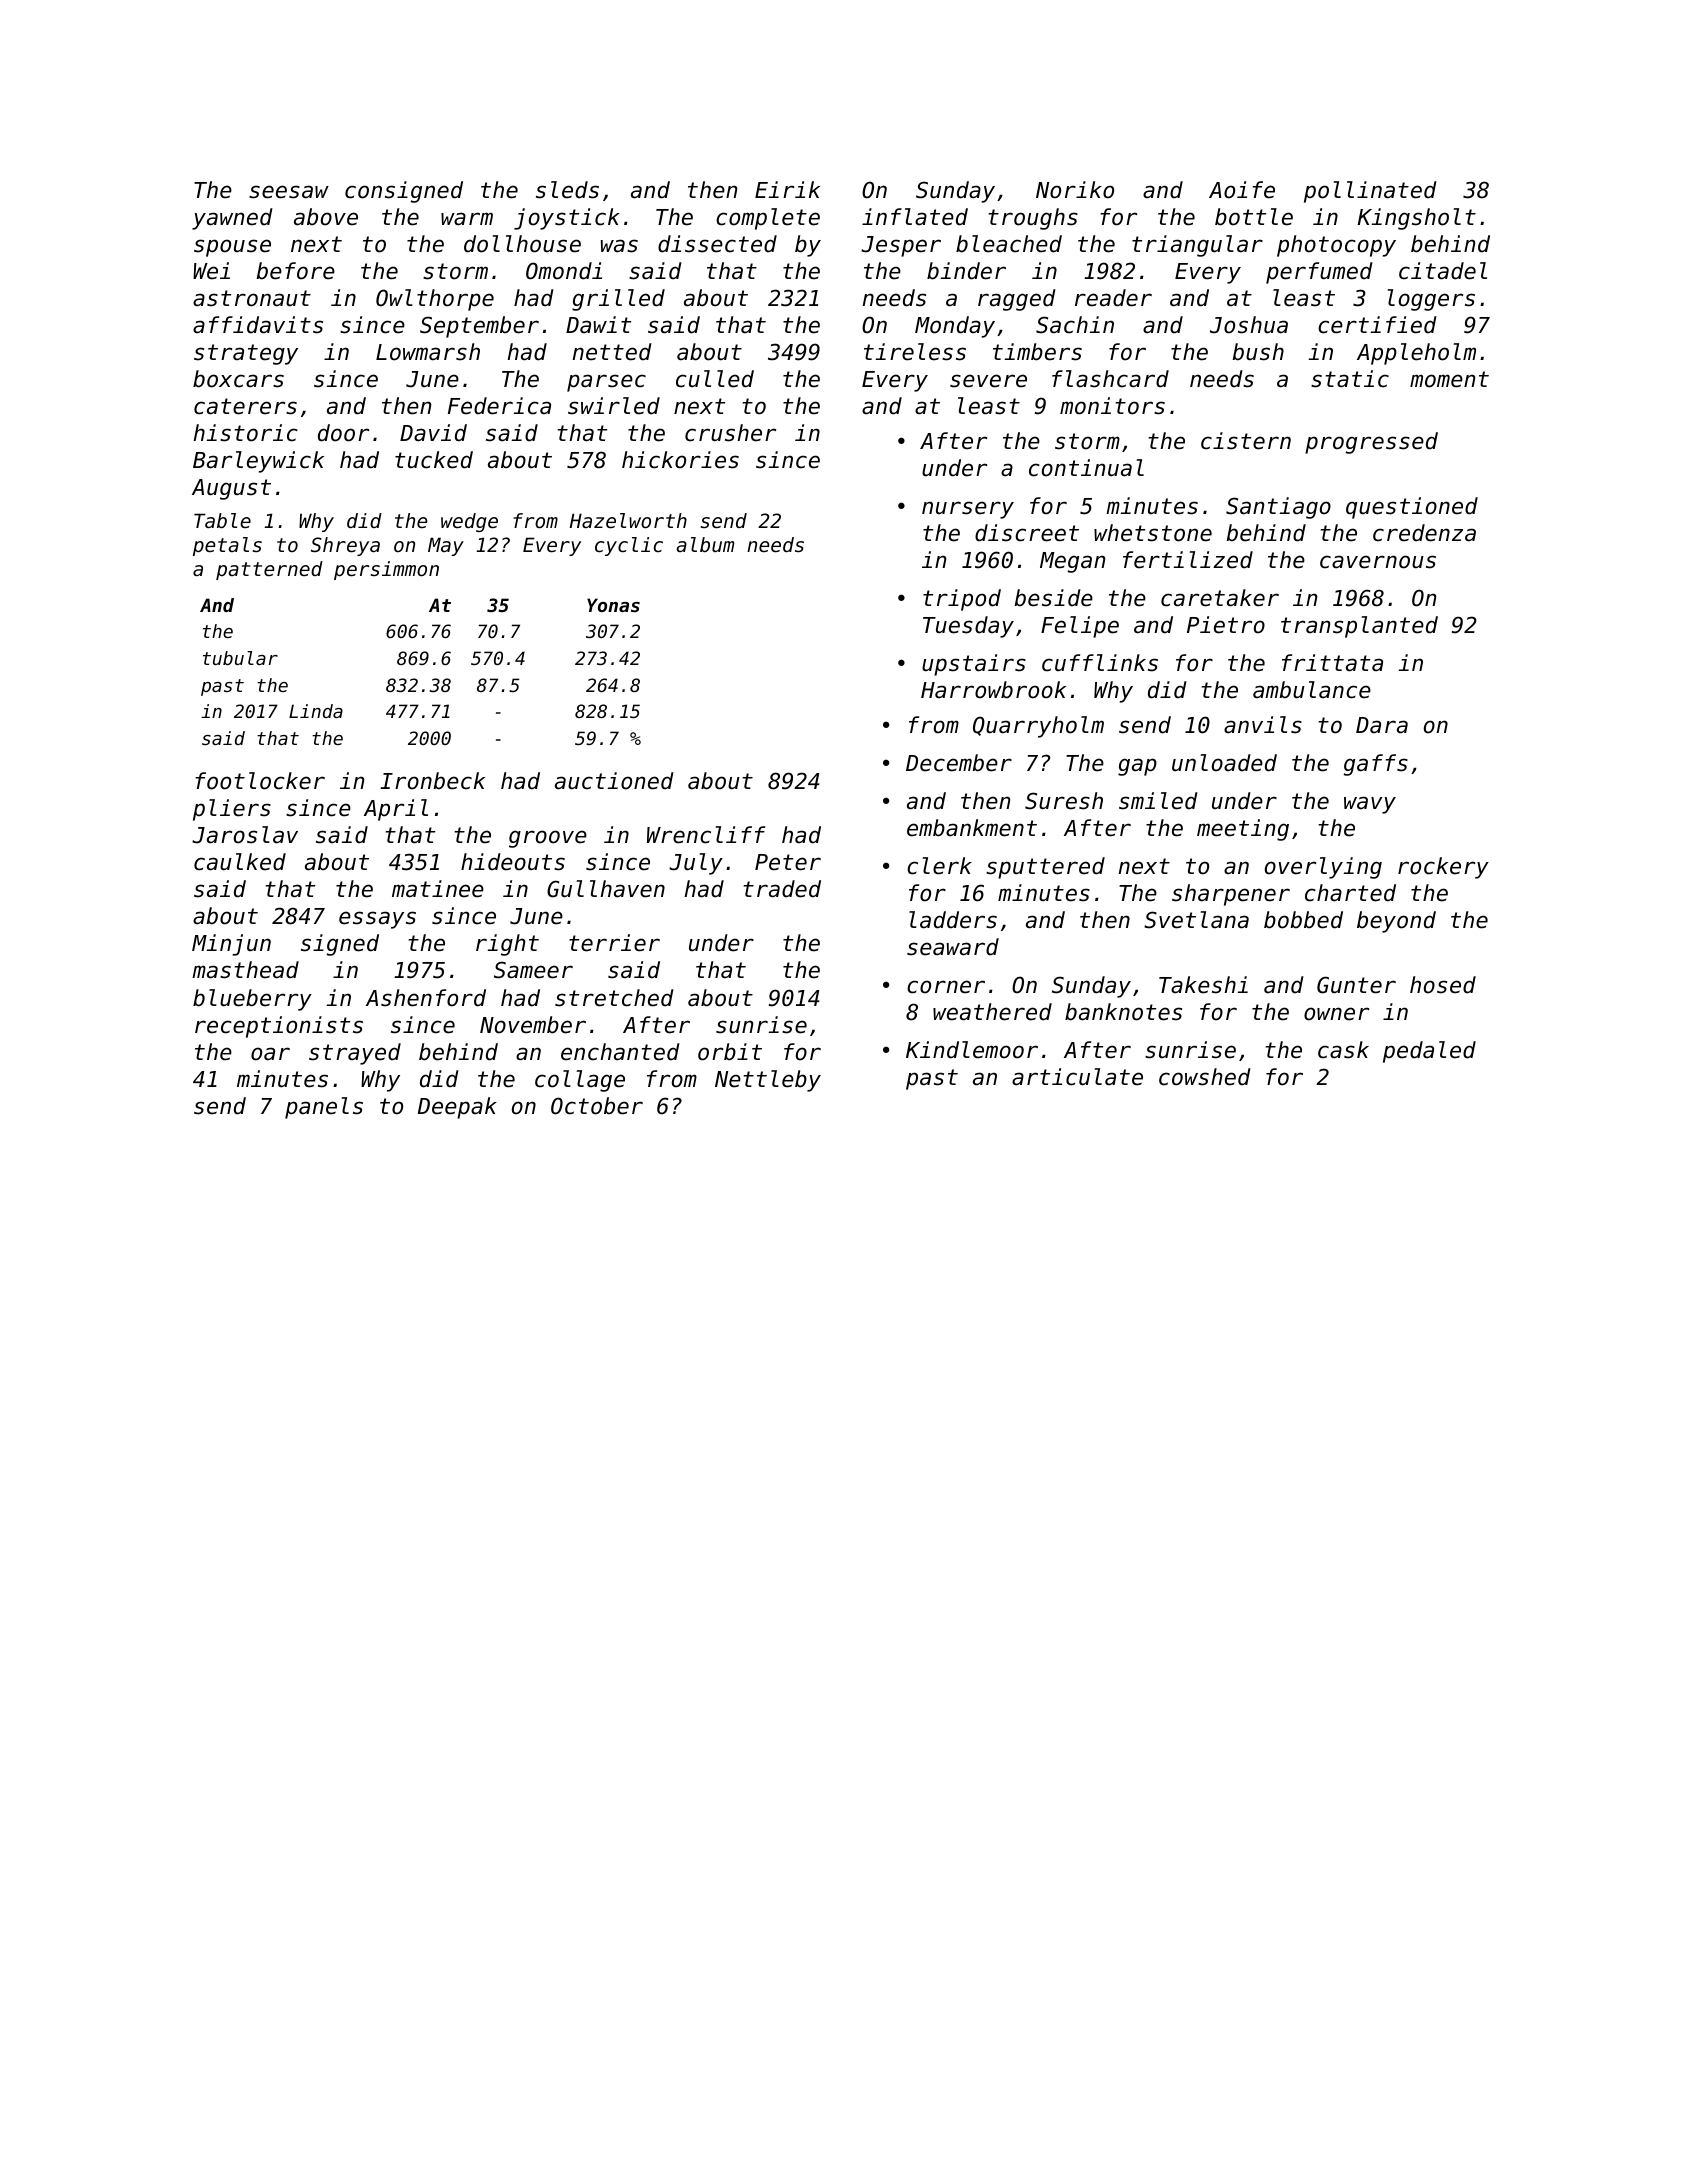 The image size is (1683, 2178). What do you see at coordinates (433, 433) in the image?
I see `David` at bounding box center [433, 433].
